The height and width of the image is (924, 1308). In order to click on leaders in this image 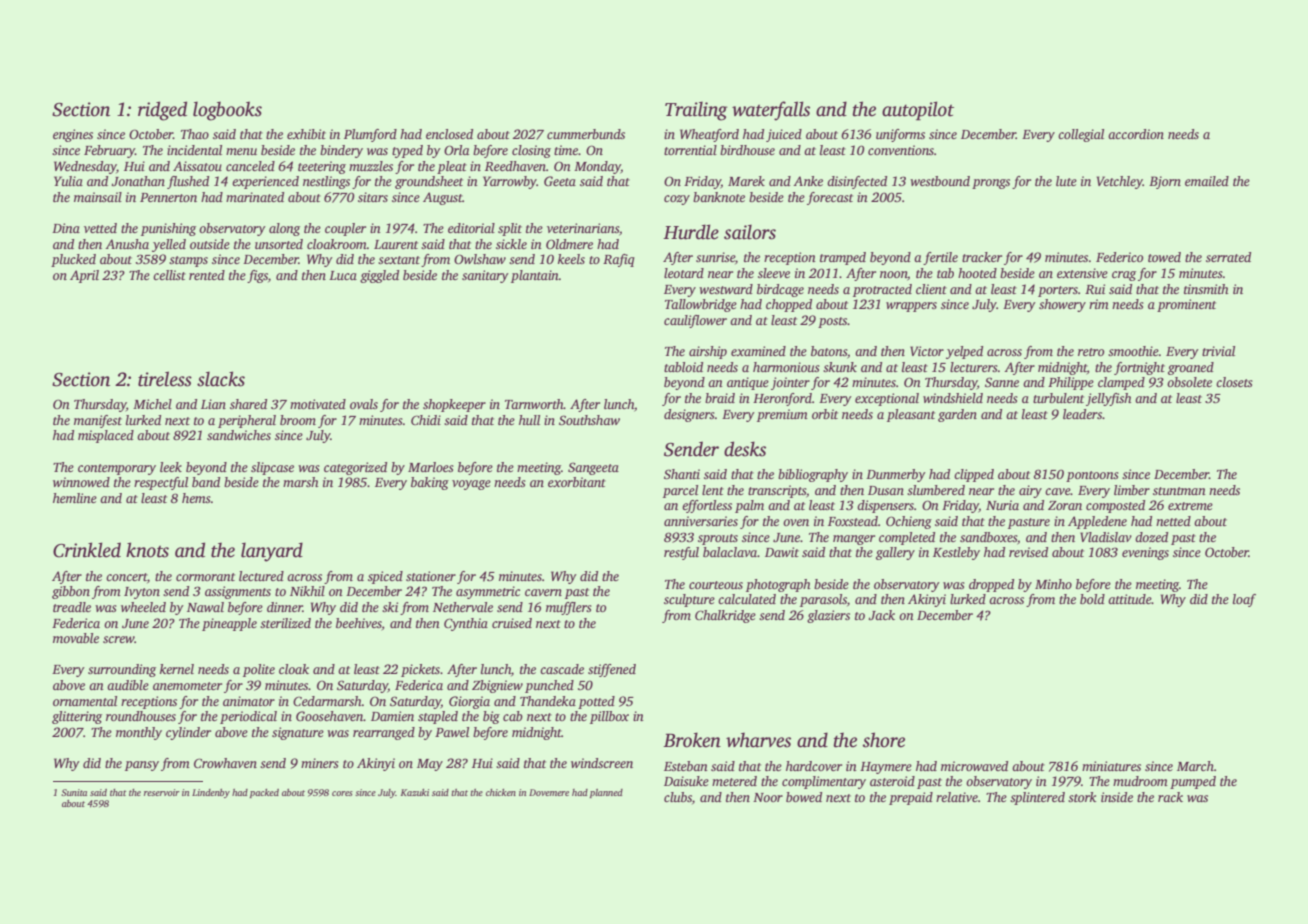, I will do `click(1082, 414)`.
